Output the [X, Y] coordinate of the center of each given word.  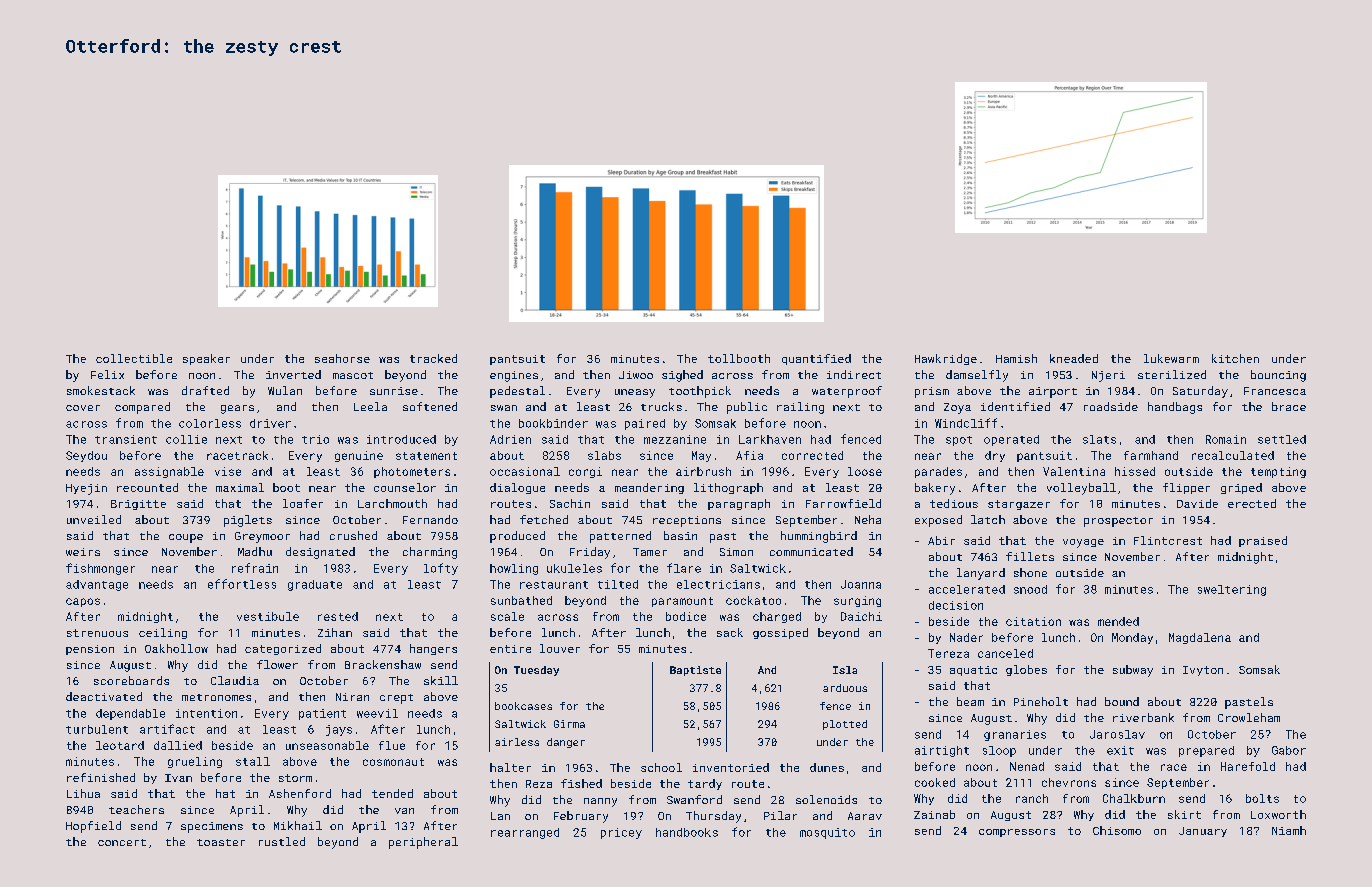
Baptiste [695, 671]
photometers [412, 472]
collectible [134, 358]
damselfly [977, 376]
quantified [816, 359]
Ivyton [1203, 671]
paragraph [739, 504]
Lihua [83, 793]
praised [1263, 541]
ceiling [163, 633]
